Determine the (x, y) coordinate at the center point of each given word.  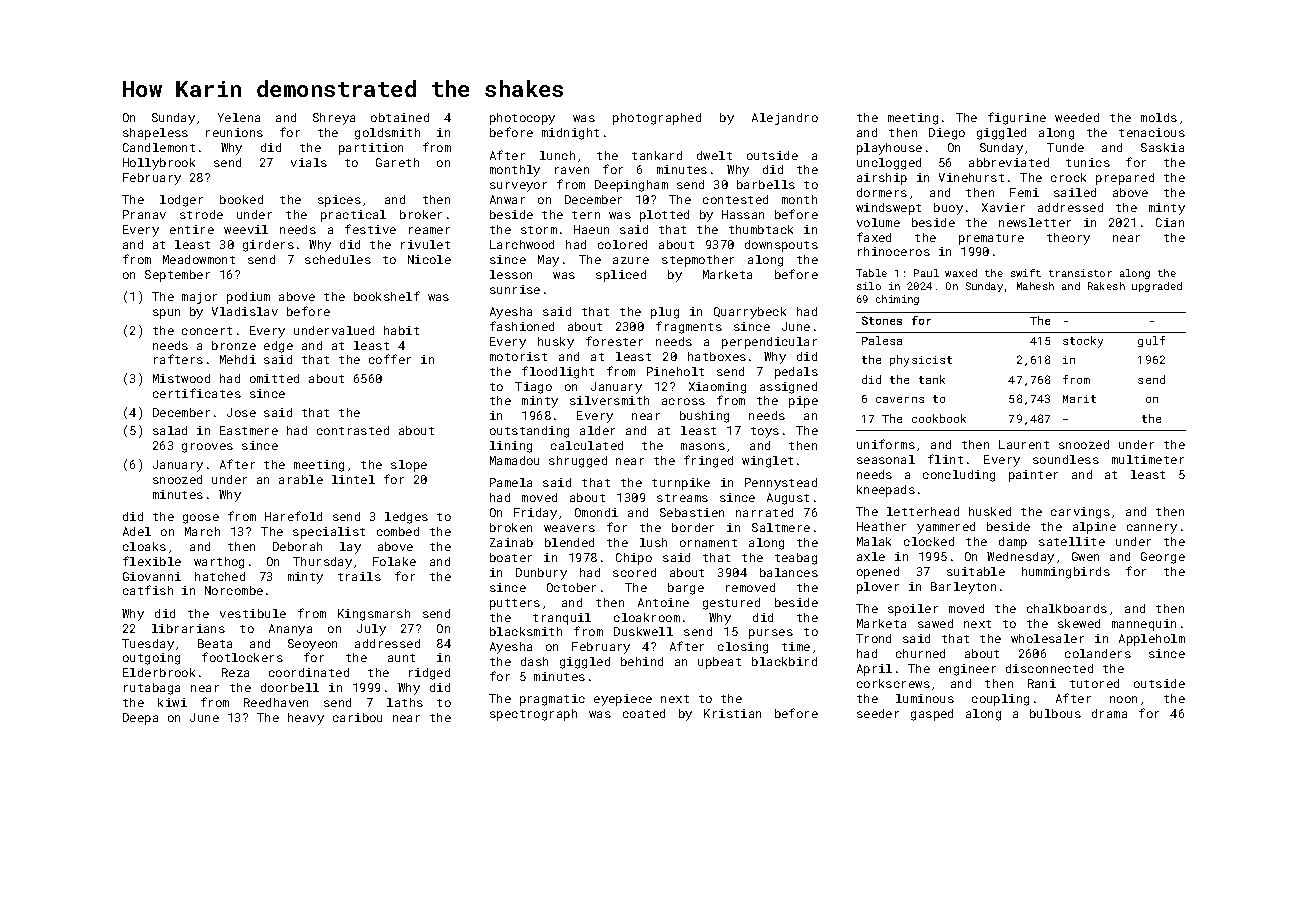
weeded (1077, 117)
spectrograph (533, 715)
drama (1109, 713)
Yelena (239, 117)
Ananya (290, 630)
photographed (657, 119)
